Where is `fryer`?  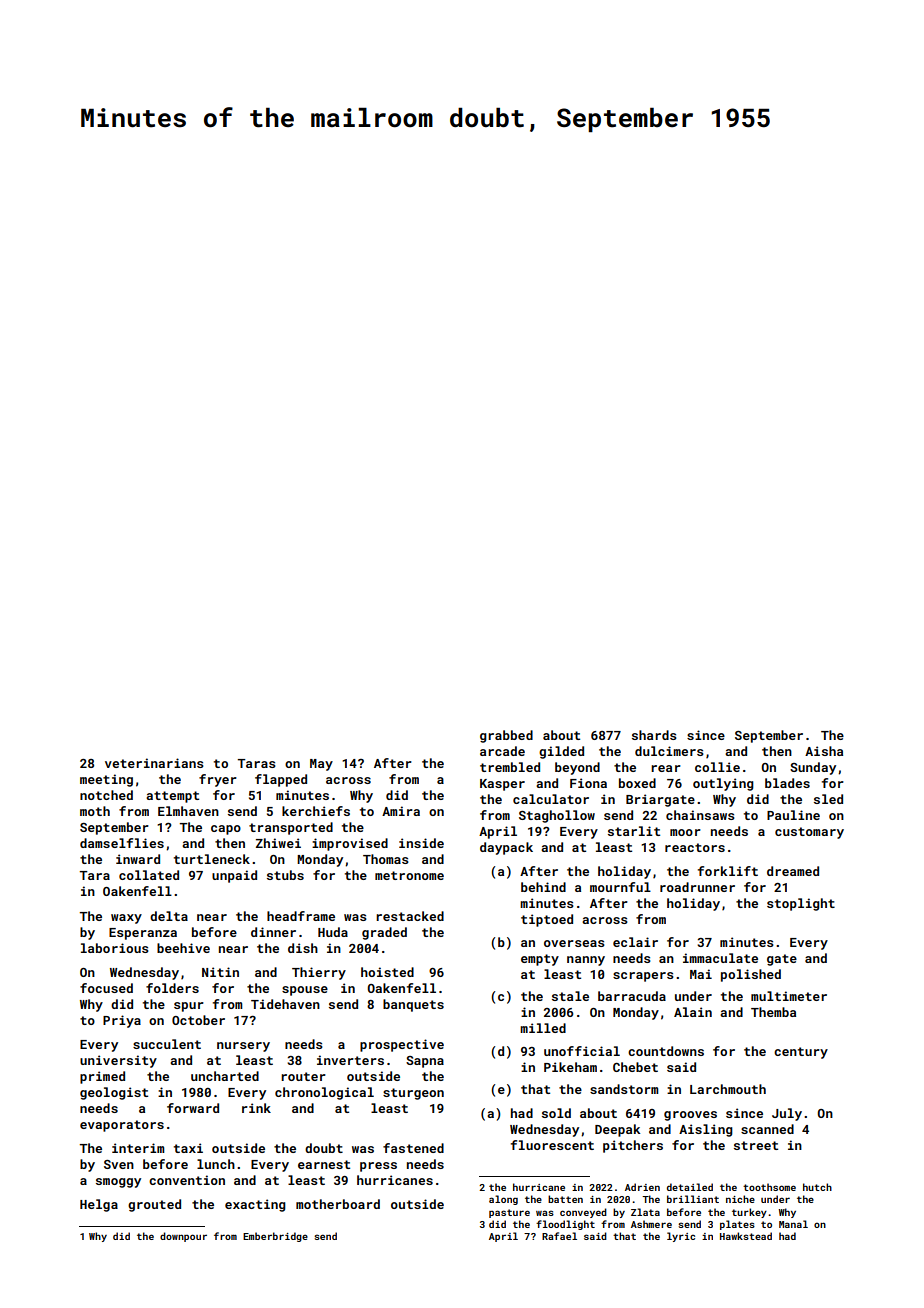 fryer is located at coordinates (218, 780).
